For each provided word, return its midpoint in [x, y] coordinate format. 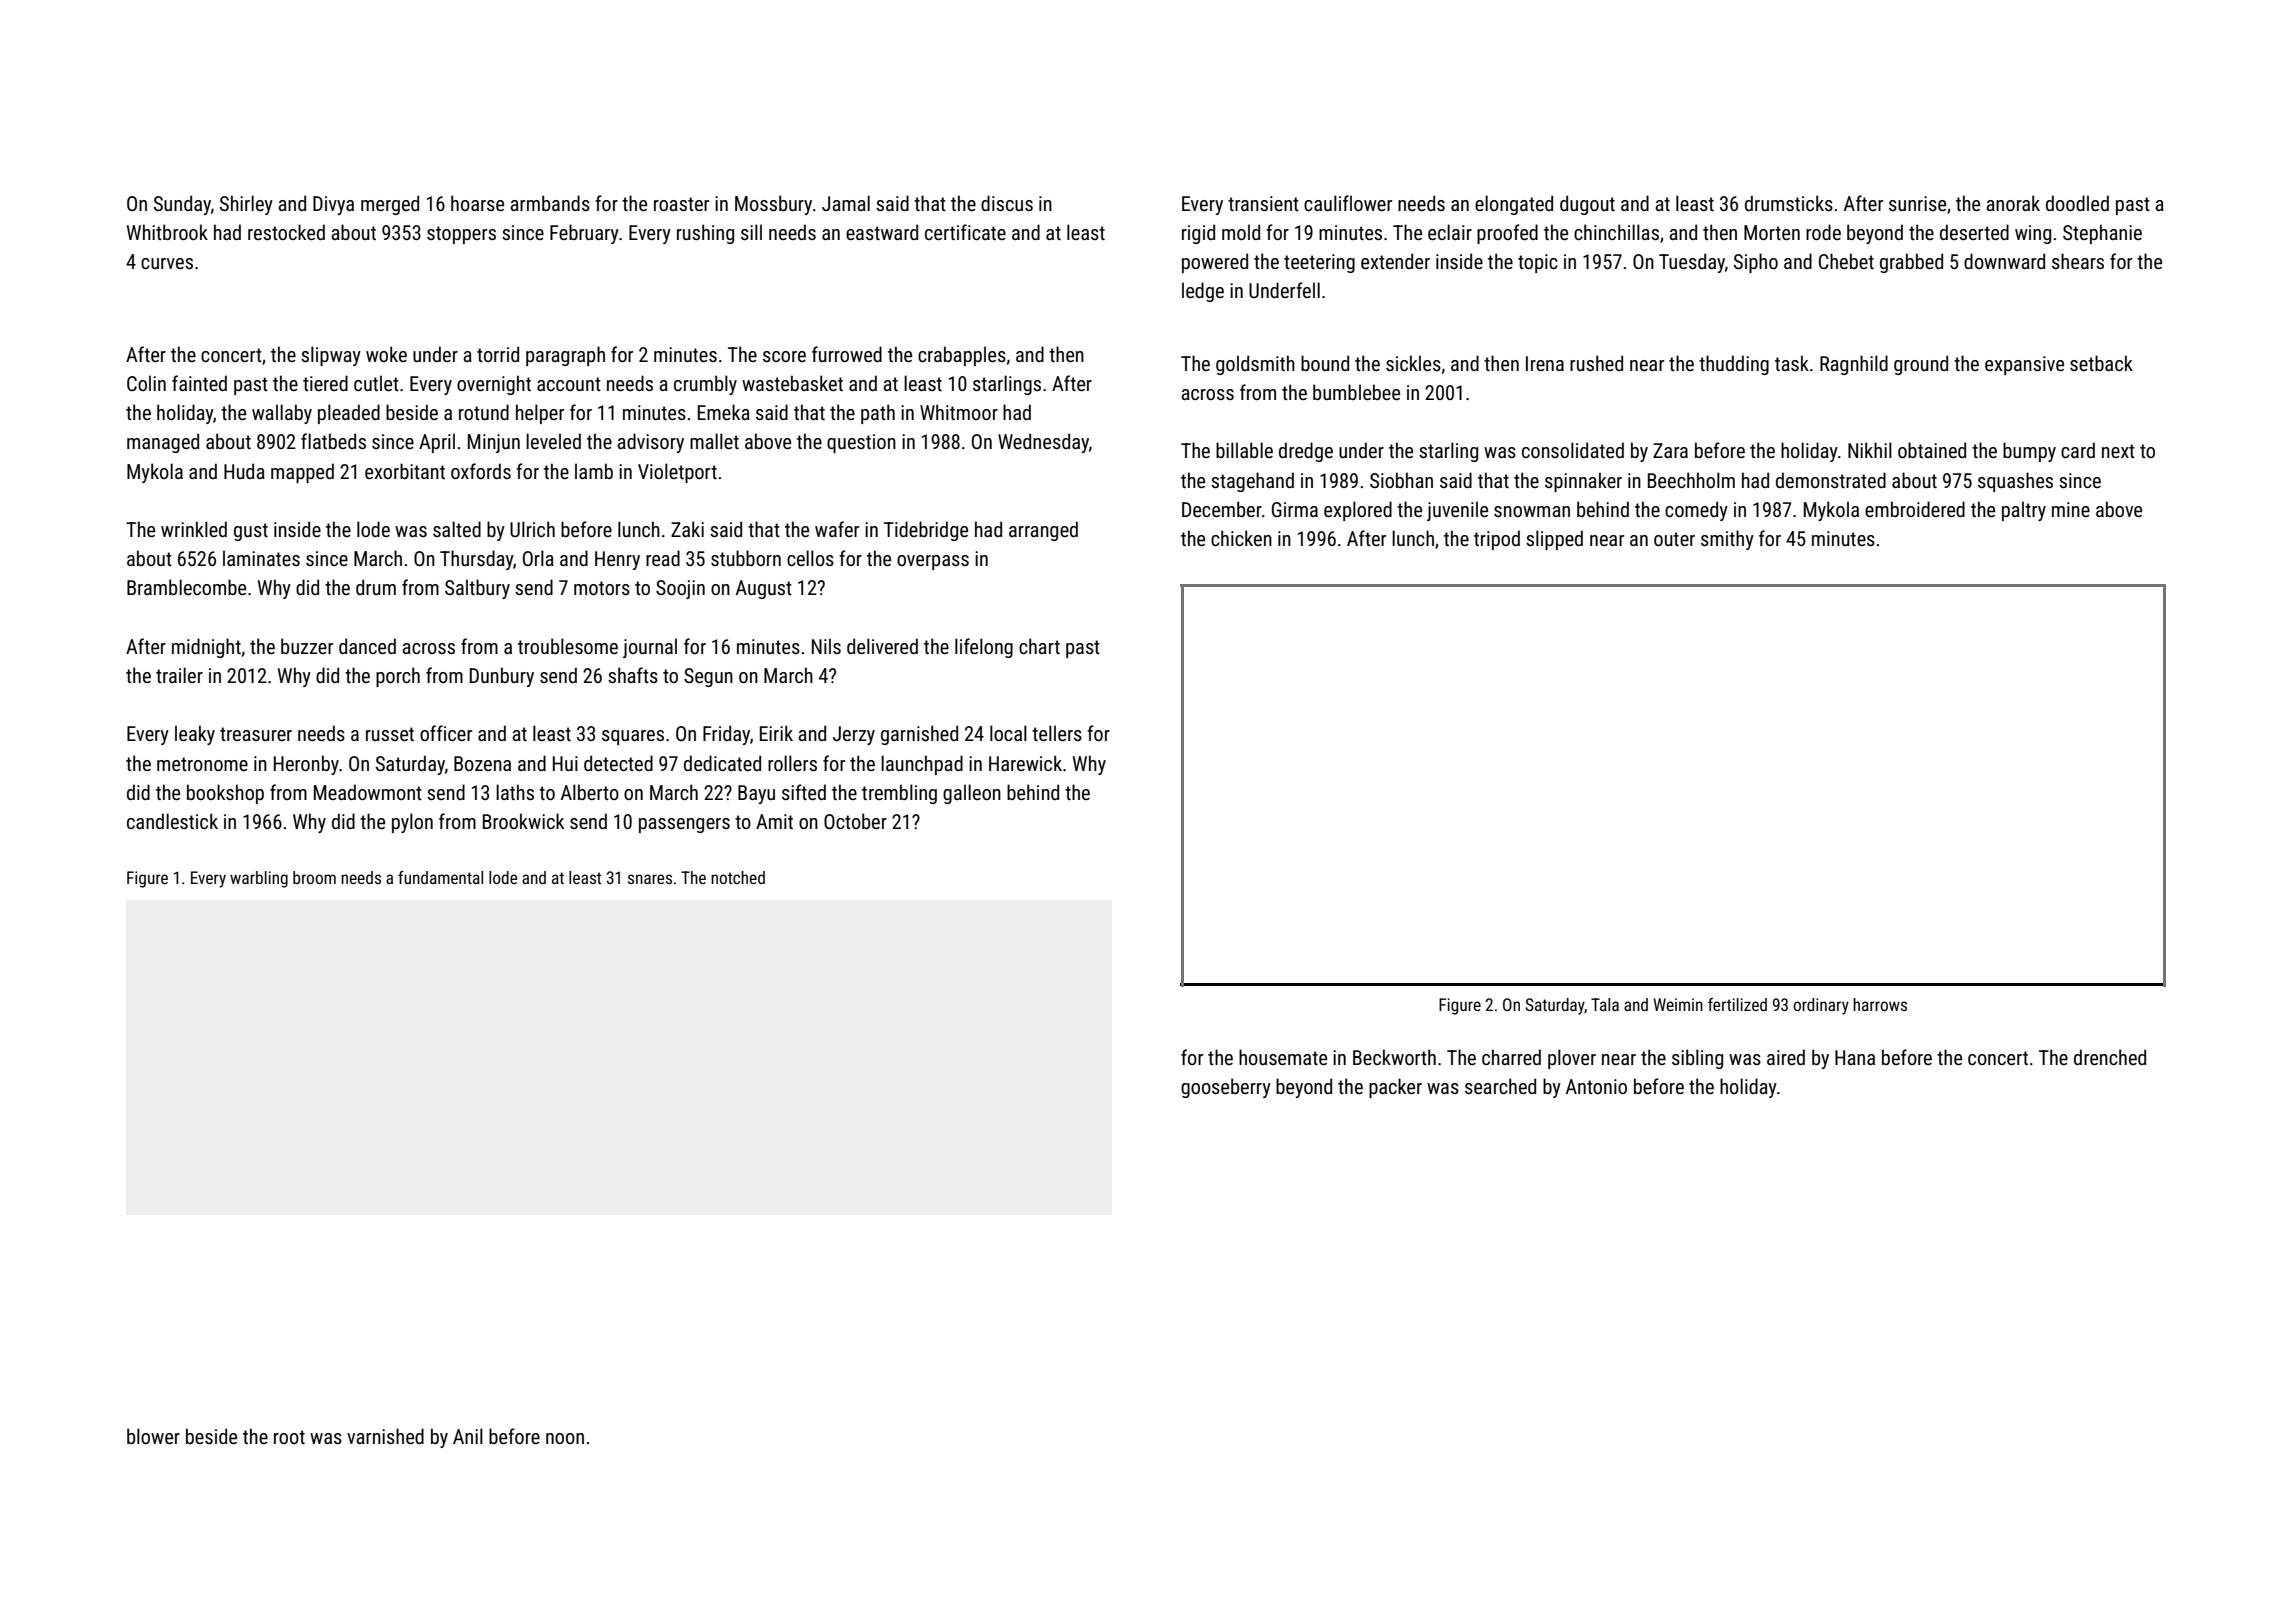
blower [153, 1436]
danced [367, 646]
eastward [882, 232]
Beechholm [1691, 480]
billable [1244, 450]
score [784, 356]
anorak [2013, 203]
